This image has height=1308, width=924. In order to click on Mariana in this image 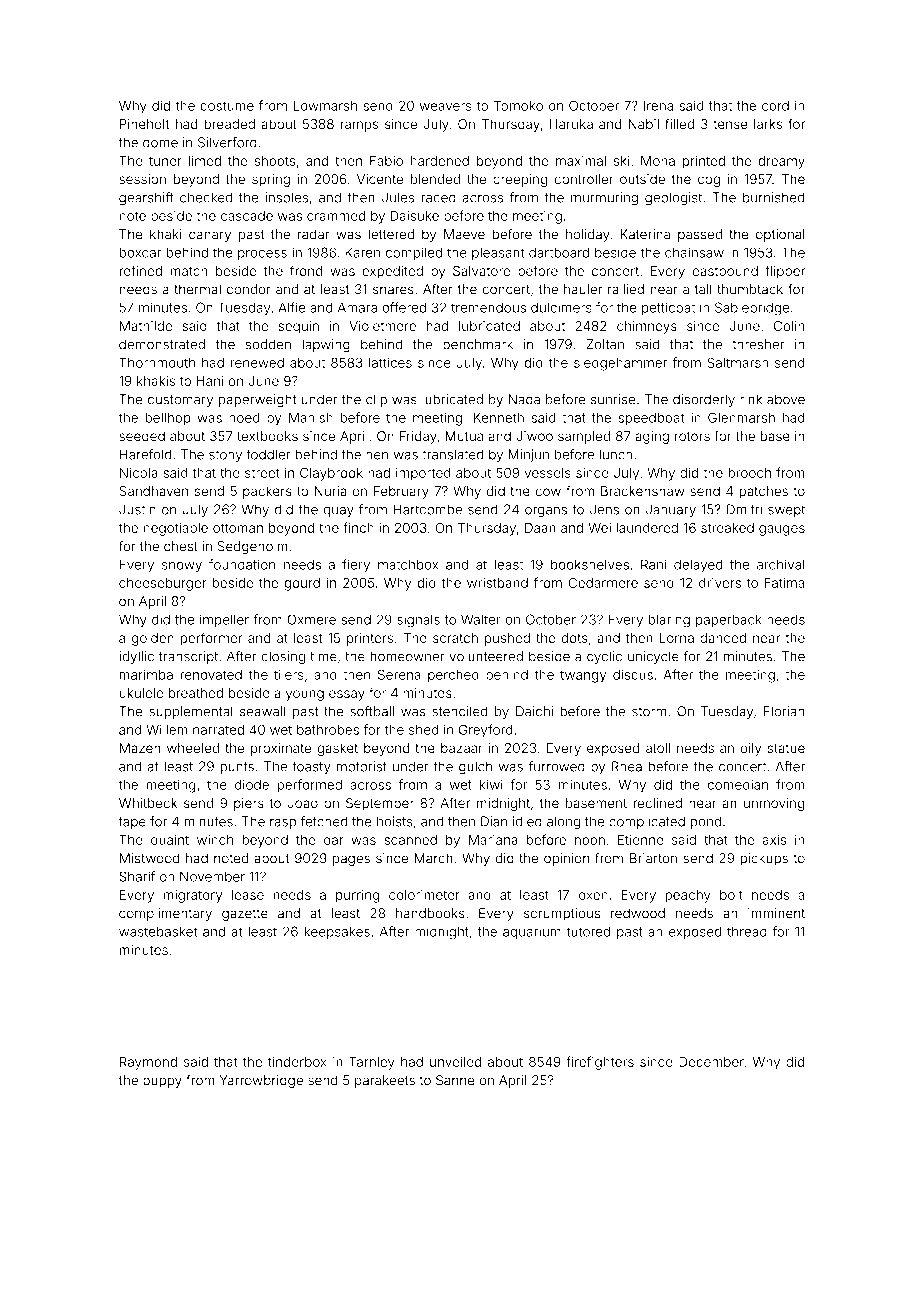, I will do `click(493, 840)`.
